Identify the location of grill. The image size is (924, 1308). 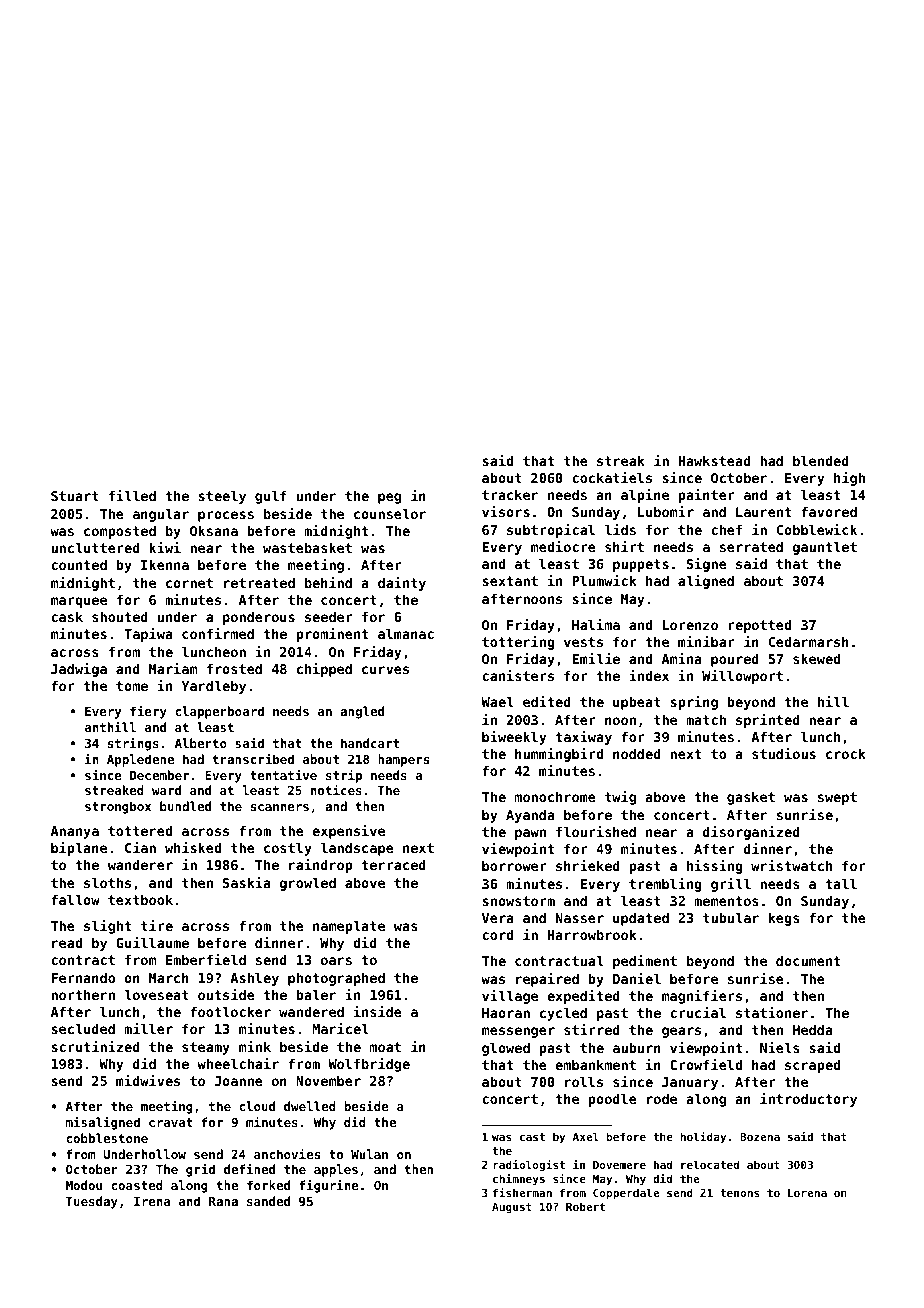
(731, 885).
